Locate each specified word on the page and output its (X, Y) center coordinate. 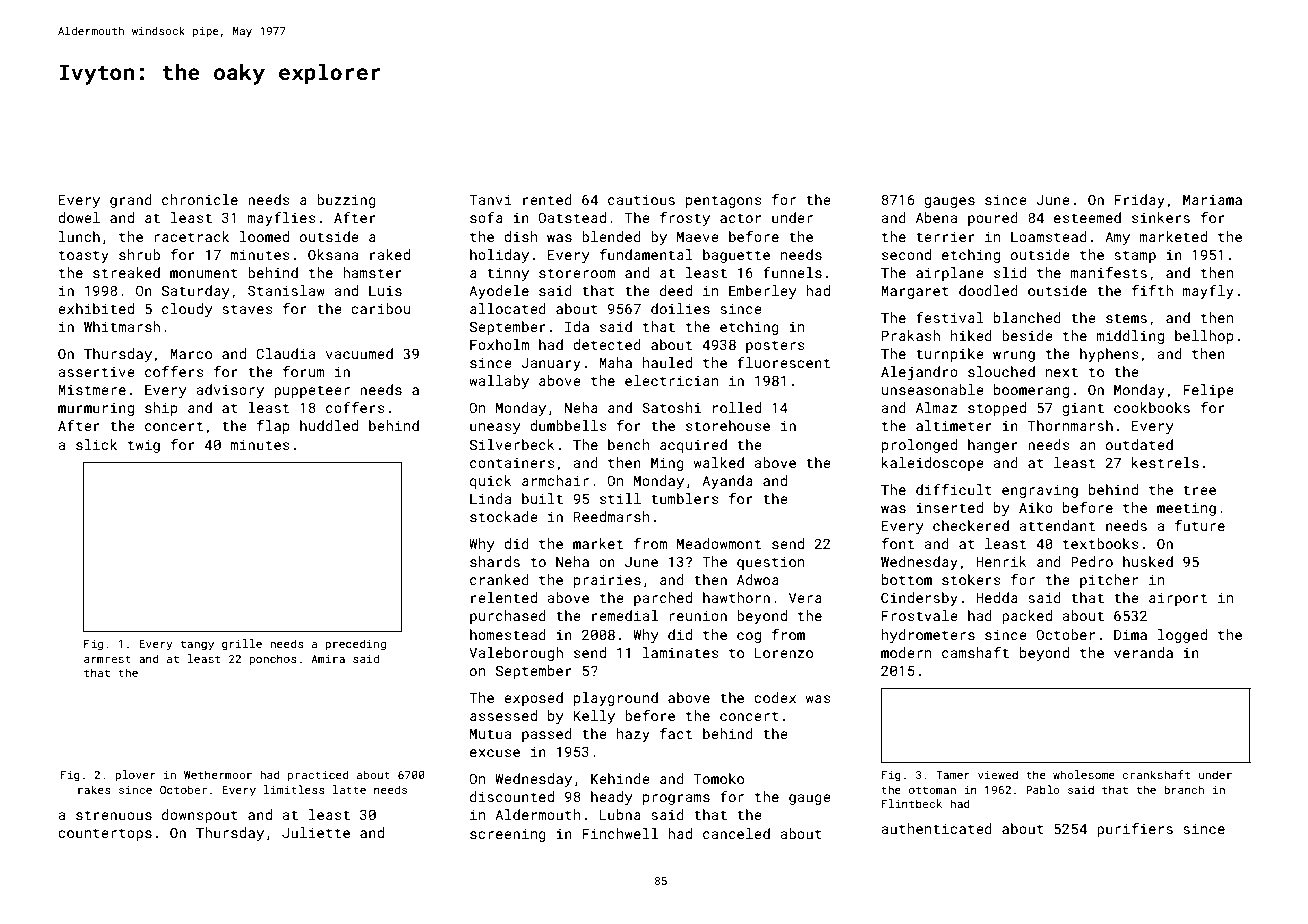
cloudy (187, 310)
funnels (792, 272)
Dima (1130, 634)
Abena (936, 217)
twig (144, 446)
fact (676, 733)
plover (135, 775)
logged (1182, 636)
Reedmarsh (612, 516)
